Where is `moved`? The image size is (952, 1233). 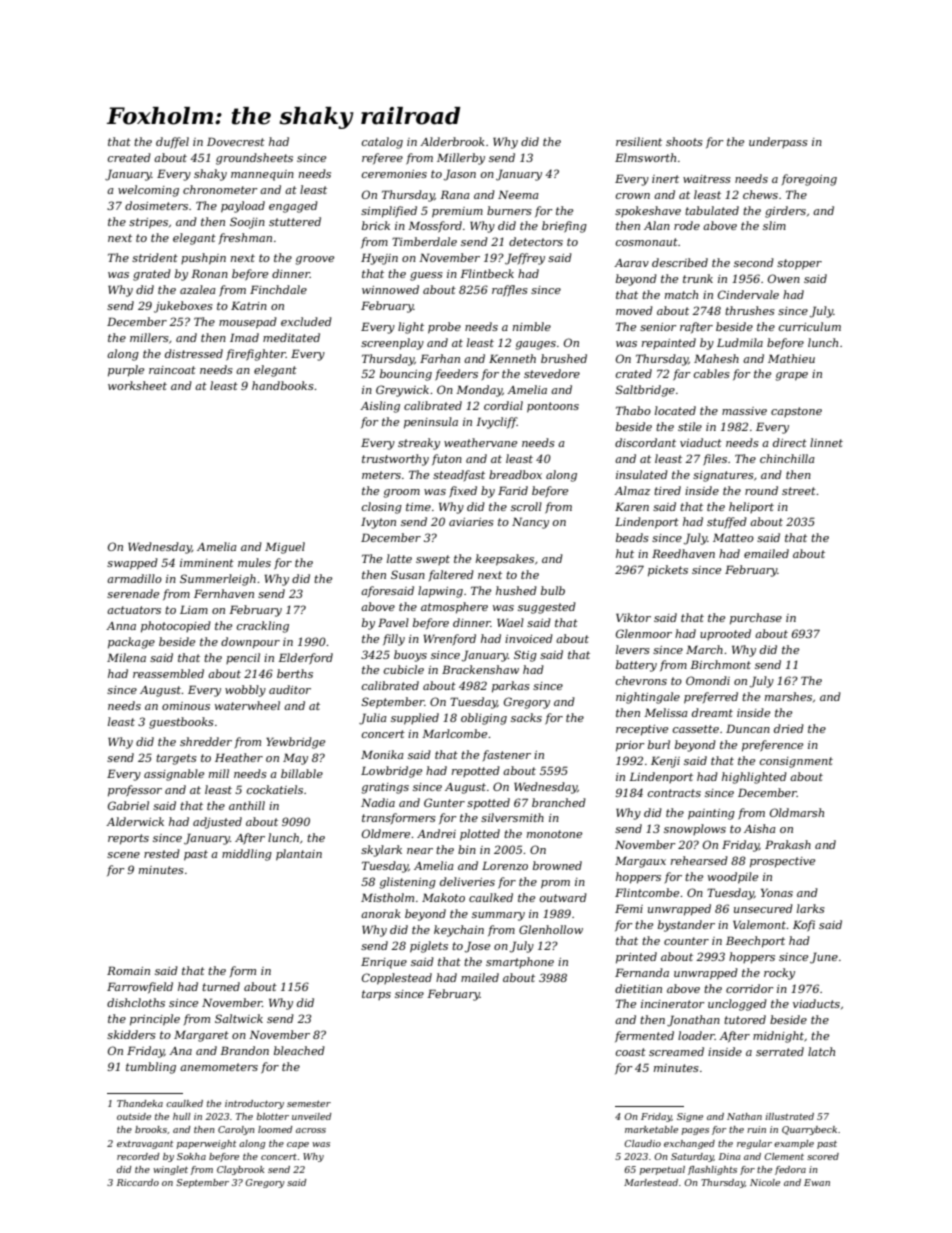 moved is located at coordinates (634, 310).
